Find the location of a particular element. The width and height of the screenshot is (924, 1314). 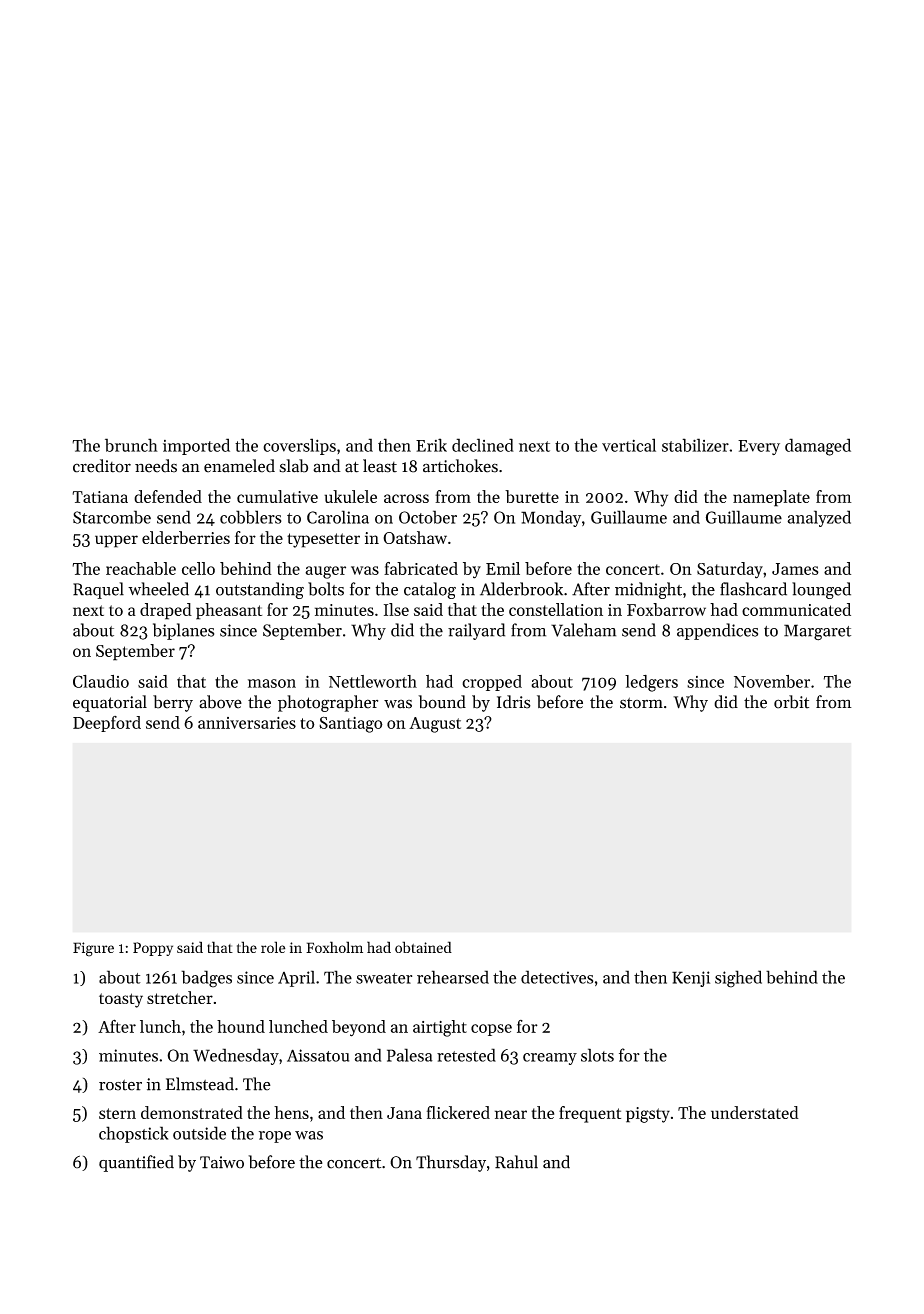

Kenji is located at coordinates (691, 979).
